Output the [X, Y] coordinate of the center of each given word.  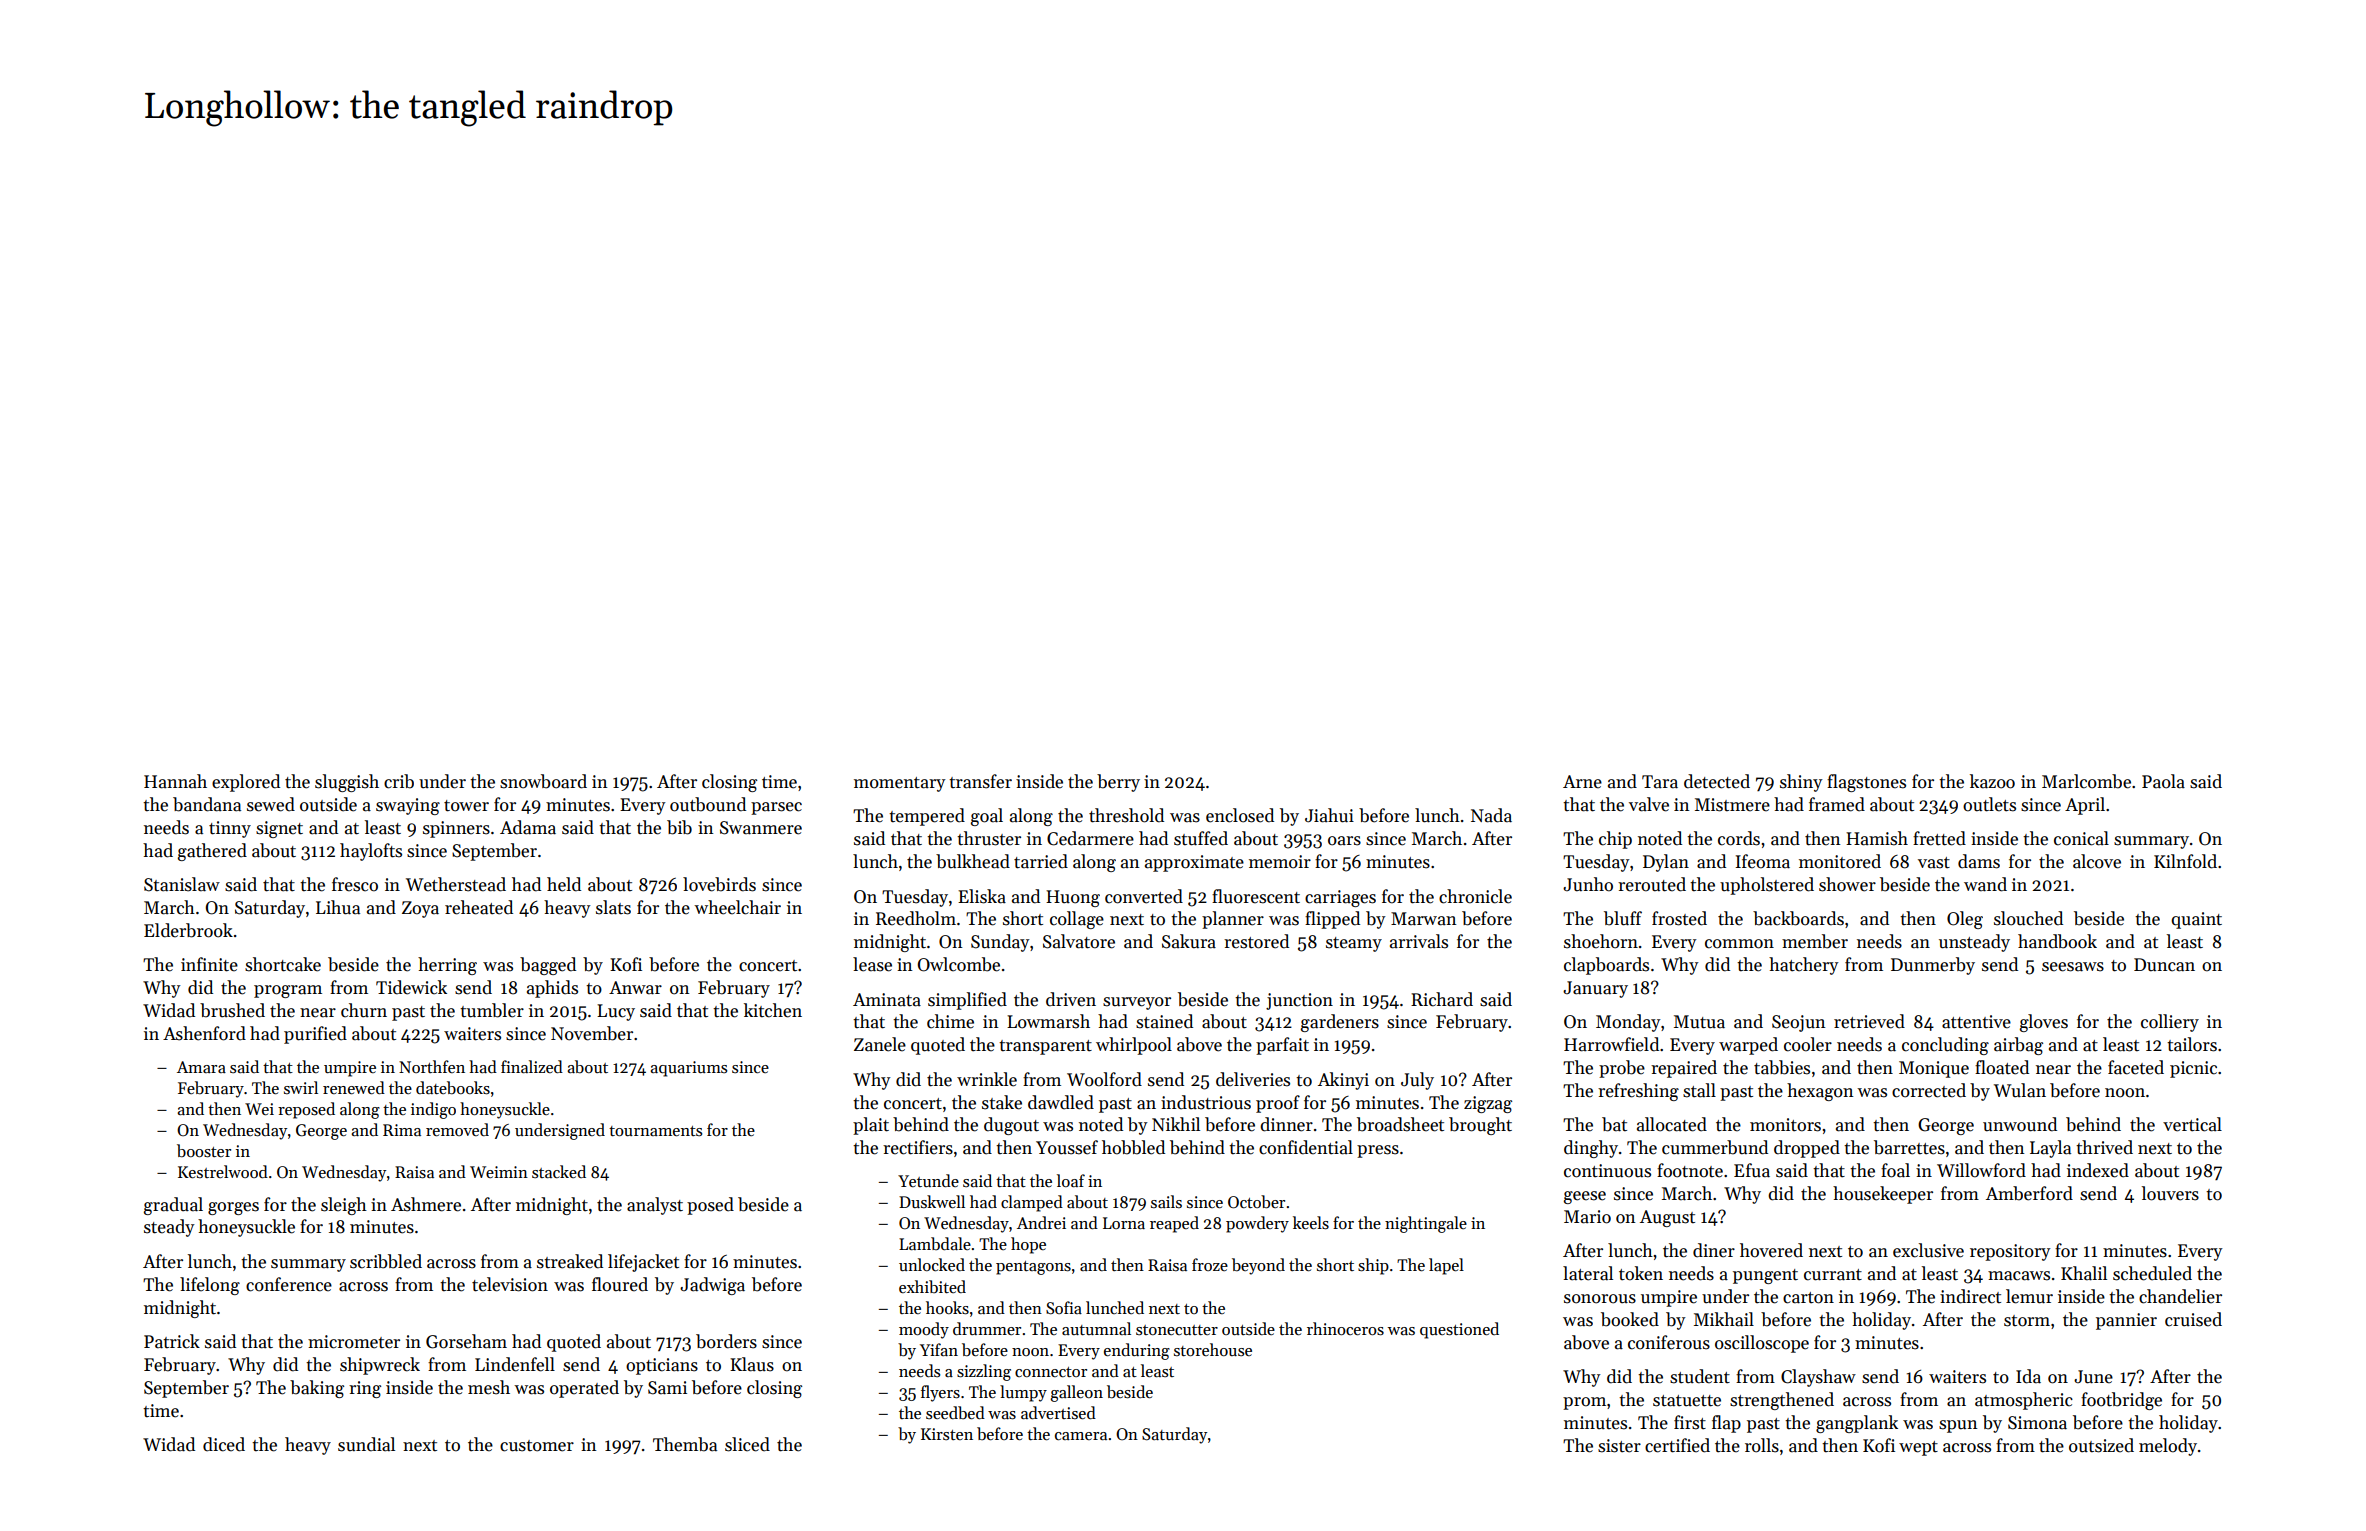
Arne [1582, 782]
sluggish [347, 783]
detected [1717, 781]
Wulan [2020, 1090]
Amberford [2029, 1193]
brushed [232, 1010]
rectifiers [918, 1147]
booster [204, 1151]
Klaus [752, 1364]
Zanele [880, 1044]
